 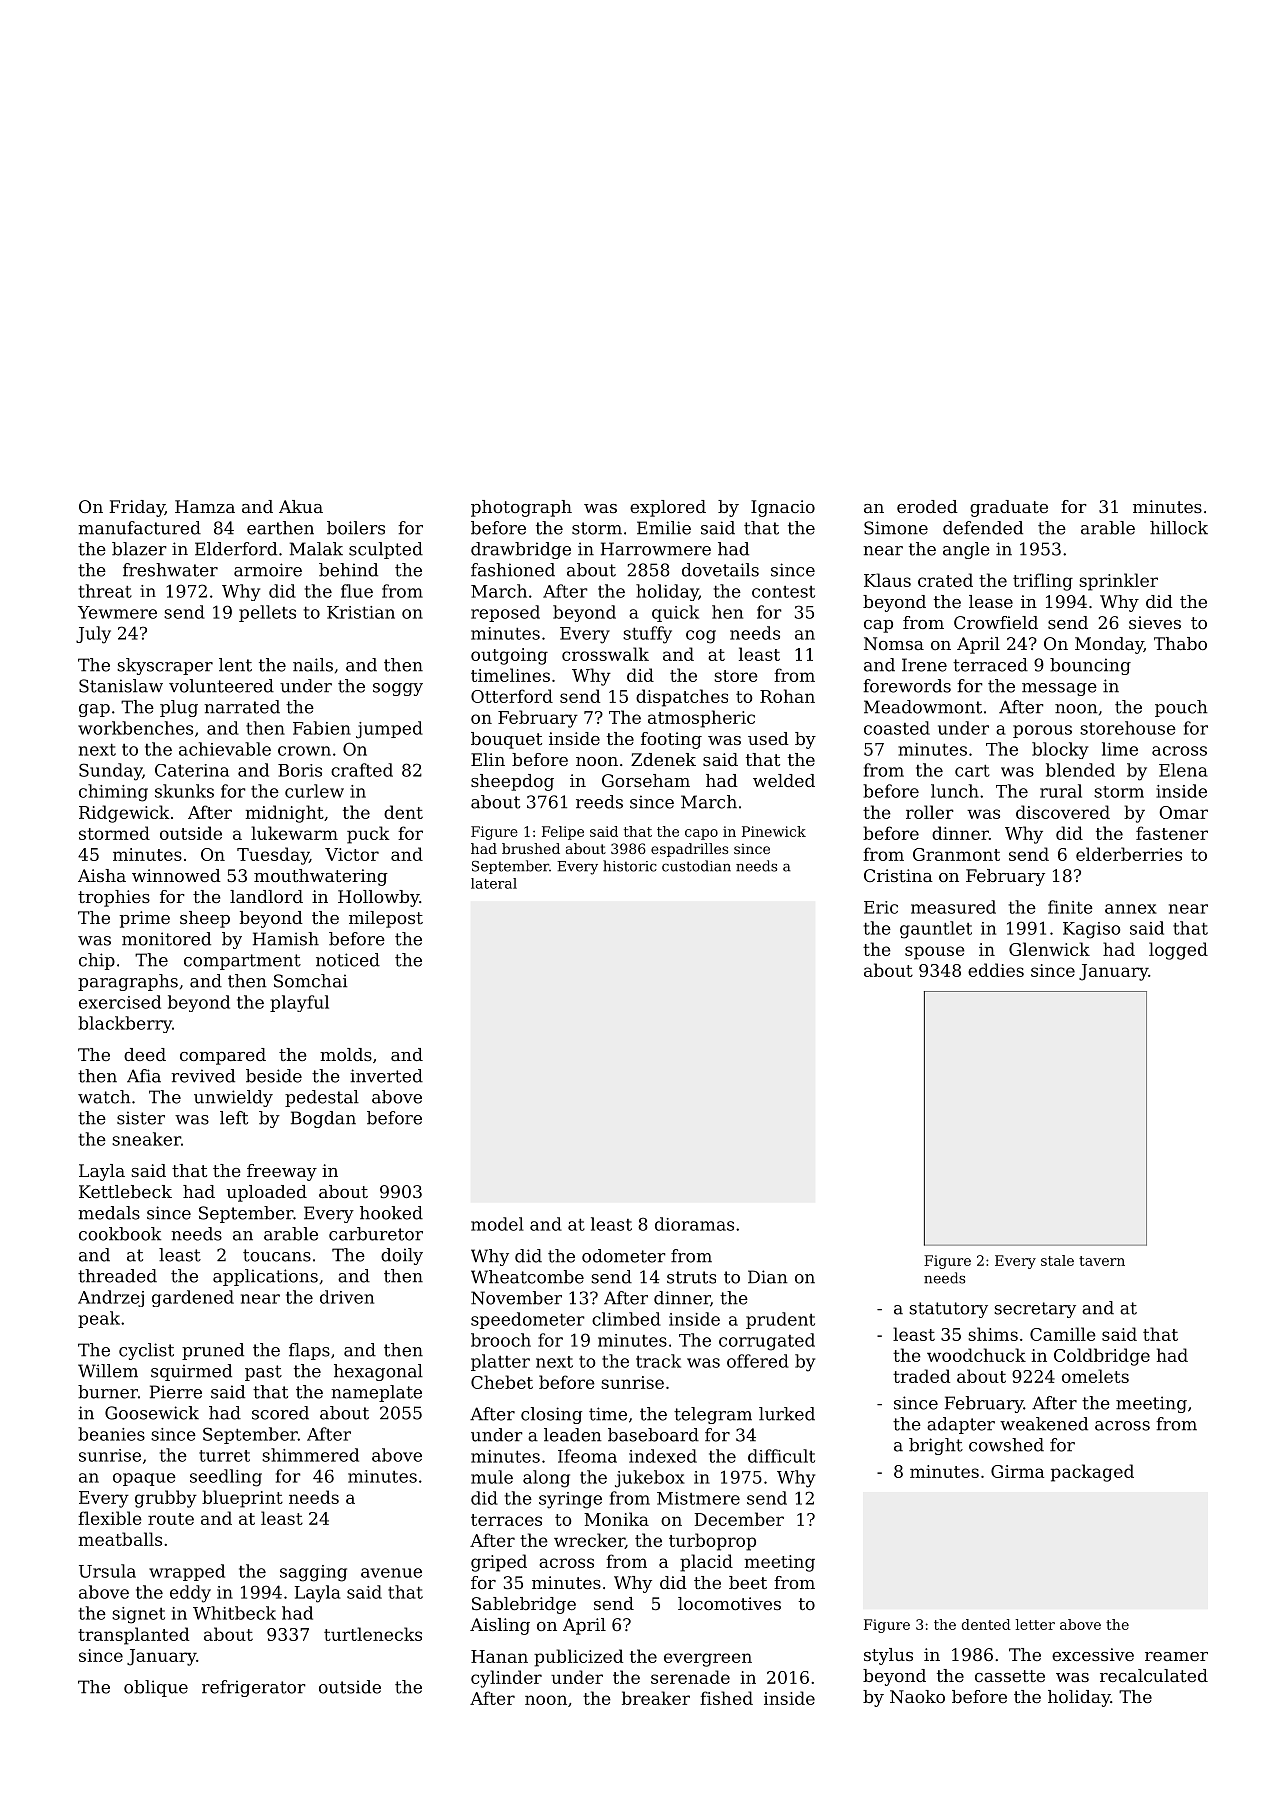 I want to click on dioramas, so click(x=694, y=1224).
